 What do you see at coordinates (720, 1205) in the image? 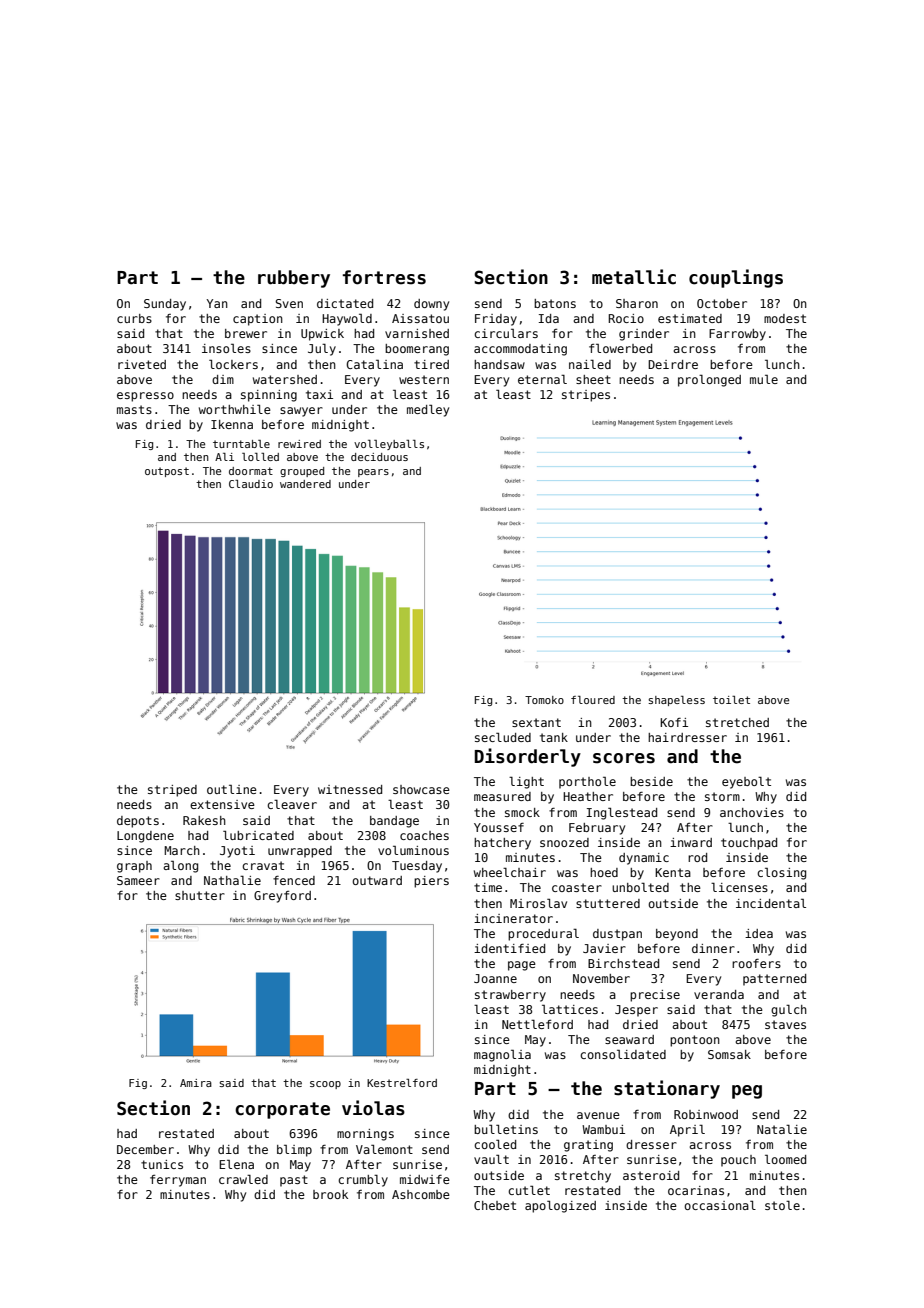
I see `occasional` at bounding box center [720, 1205].
